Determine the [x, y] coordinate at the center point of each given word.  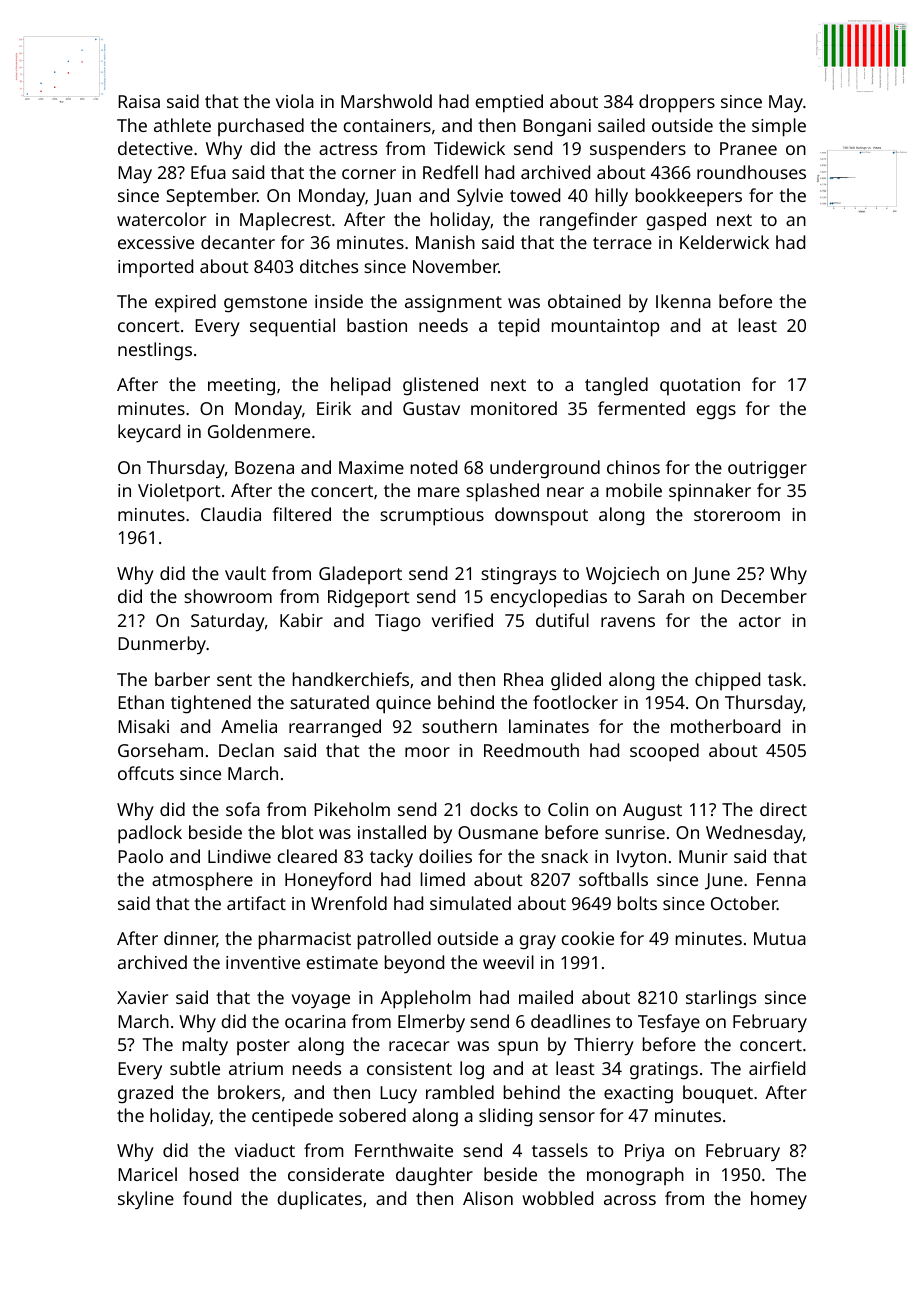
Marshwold [386, 101]
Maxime [371, 467]
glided [576, 681]
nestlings [155, 351]
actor [760, 621]
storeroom [737, 515]
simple [779, 127]
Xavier [142, 997]
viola [295, 101]
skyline [146, 1200]
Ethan [141, 702]
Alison [488, 1198]
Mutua [780, 938]
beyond [414, 964]
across [630, 1200]
